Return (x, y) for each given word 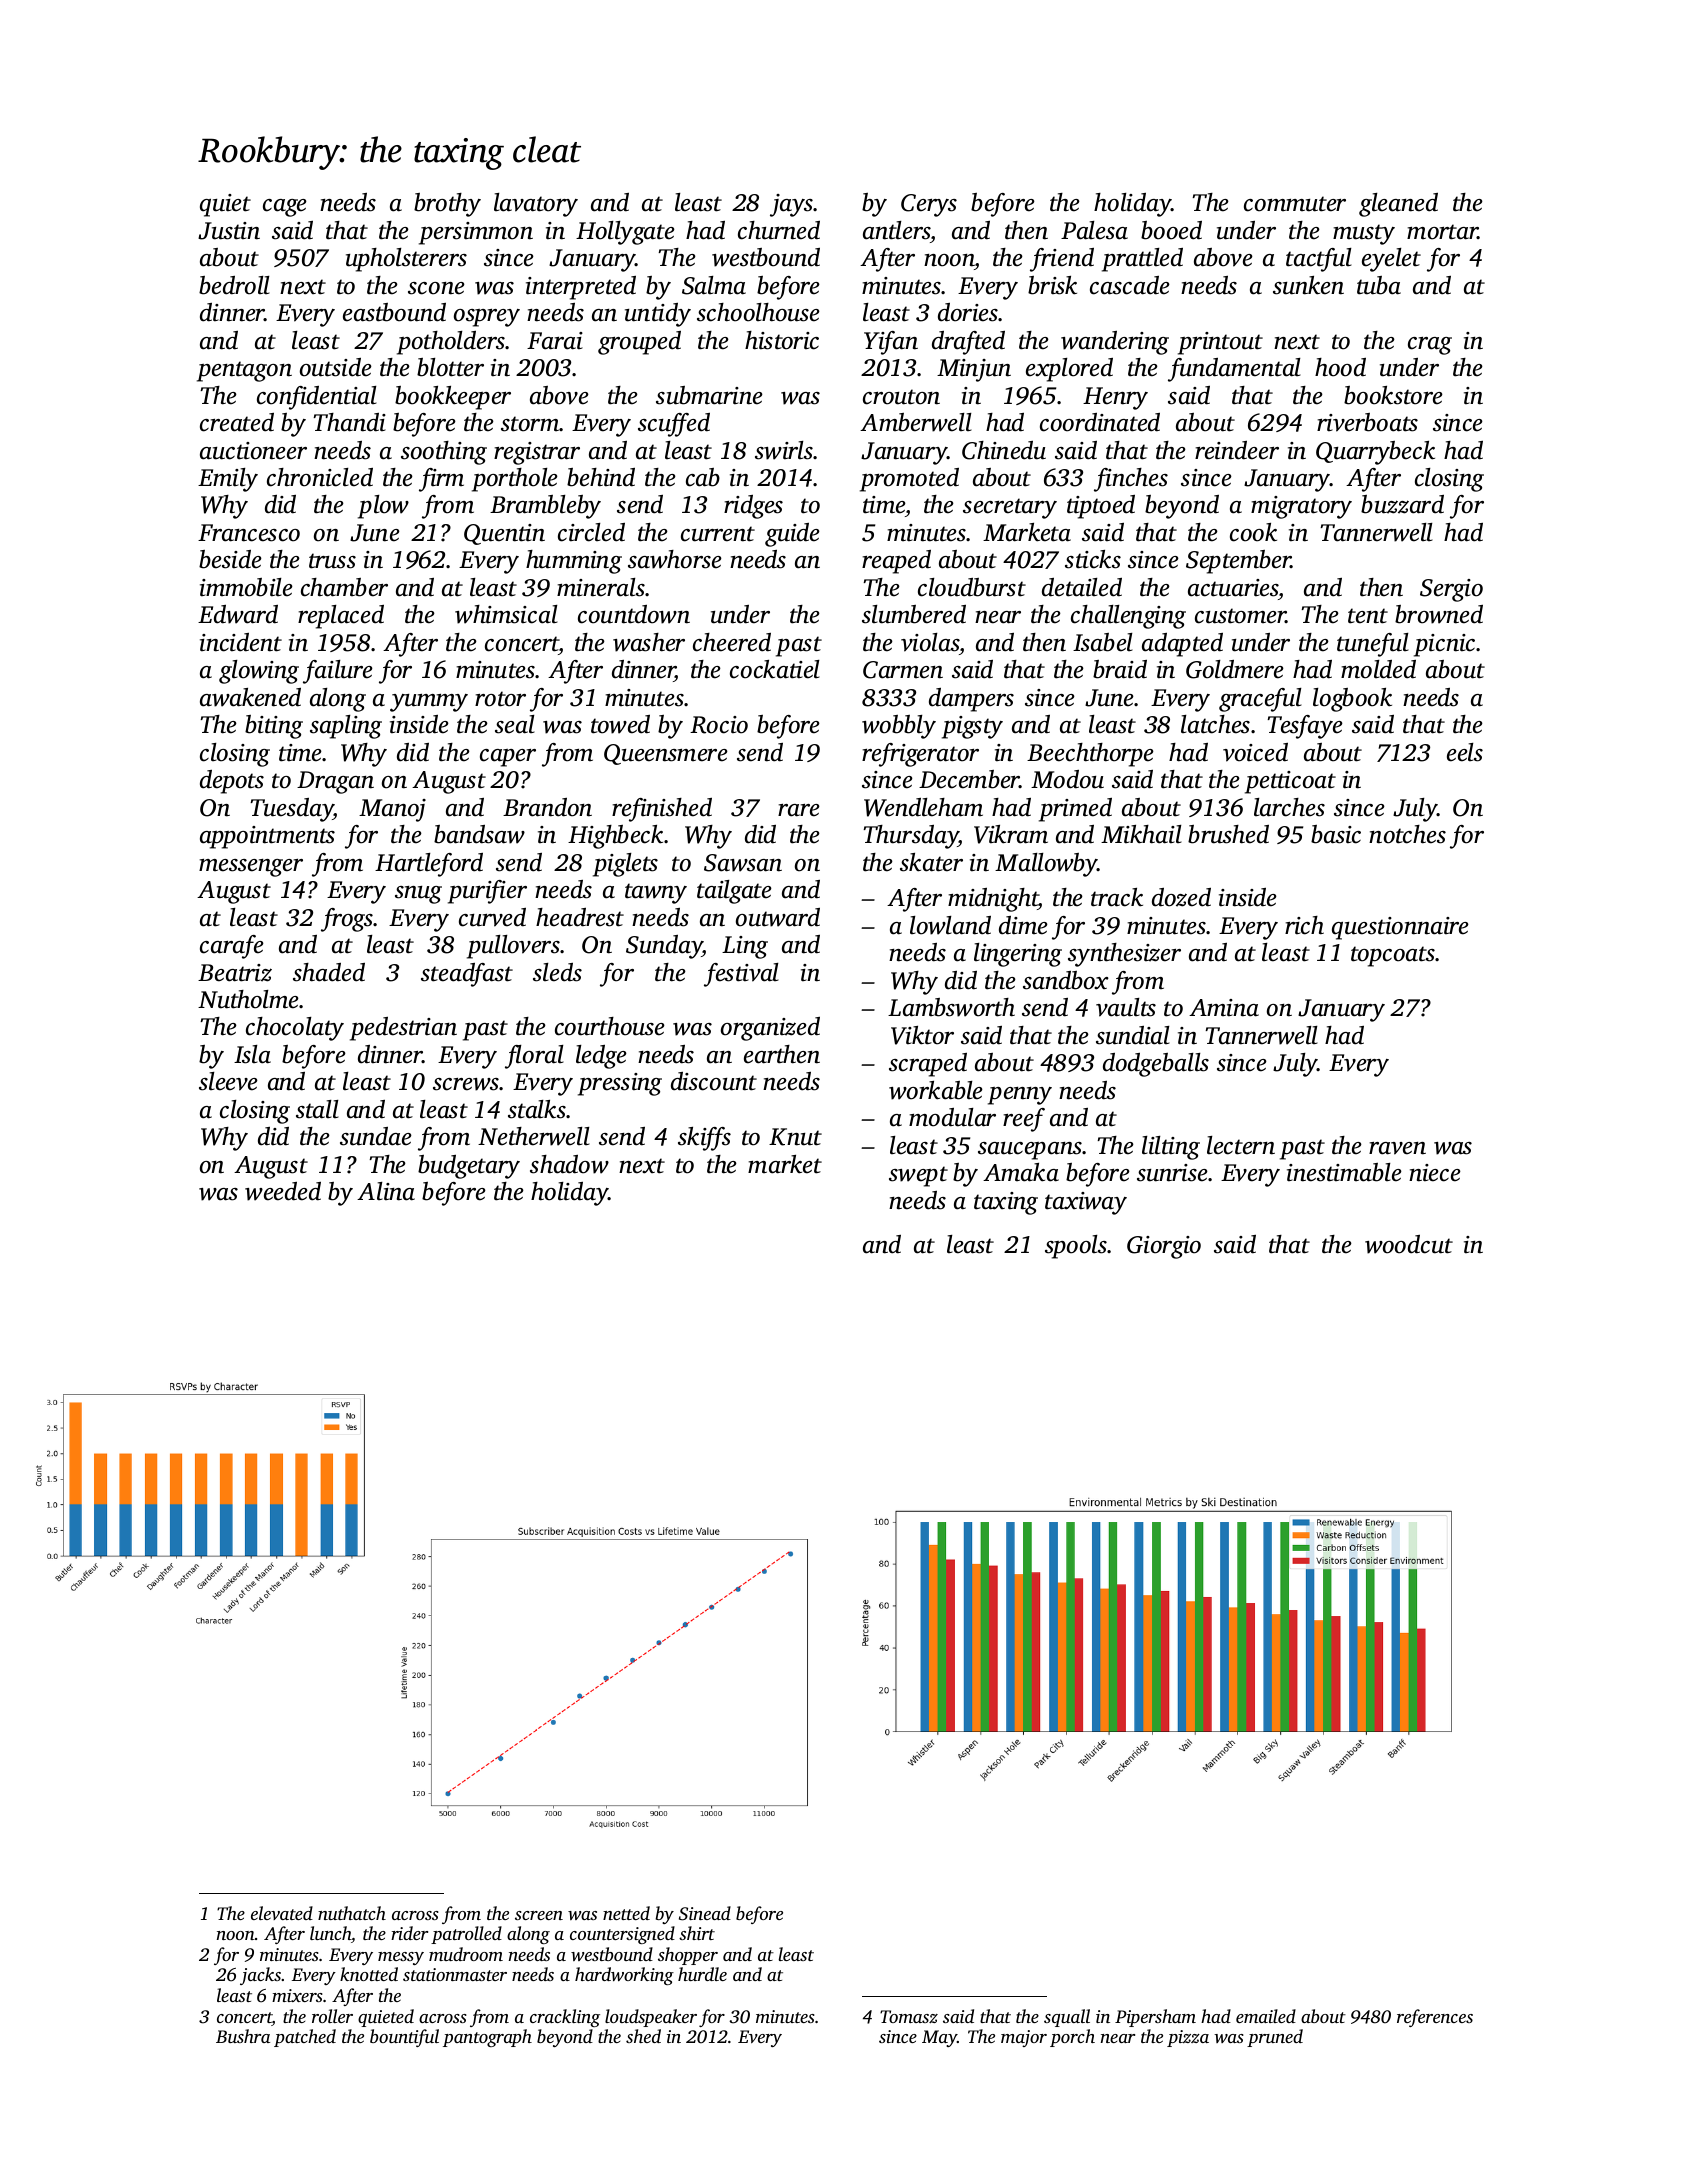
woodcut (1409, 1244)
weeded (283, 1191)
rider (409, 1933)
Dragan (335, 782)
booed (1171, 230)
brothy (447, 205)
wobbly (899, 727)
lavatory (536, 205)
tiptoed (1101, 507)
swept (918, 1176)
